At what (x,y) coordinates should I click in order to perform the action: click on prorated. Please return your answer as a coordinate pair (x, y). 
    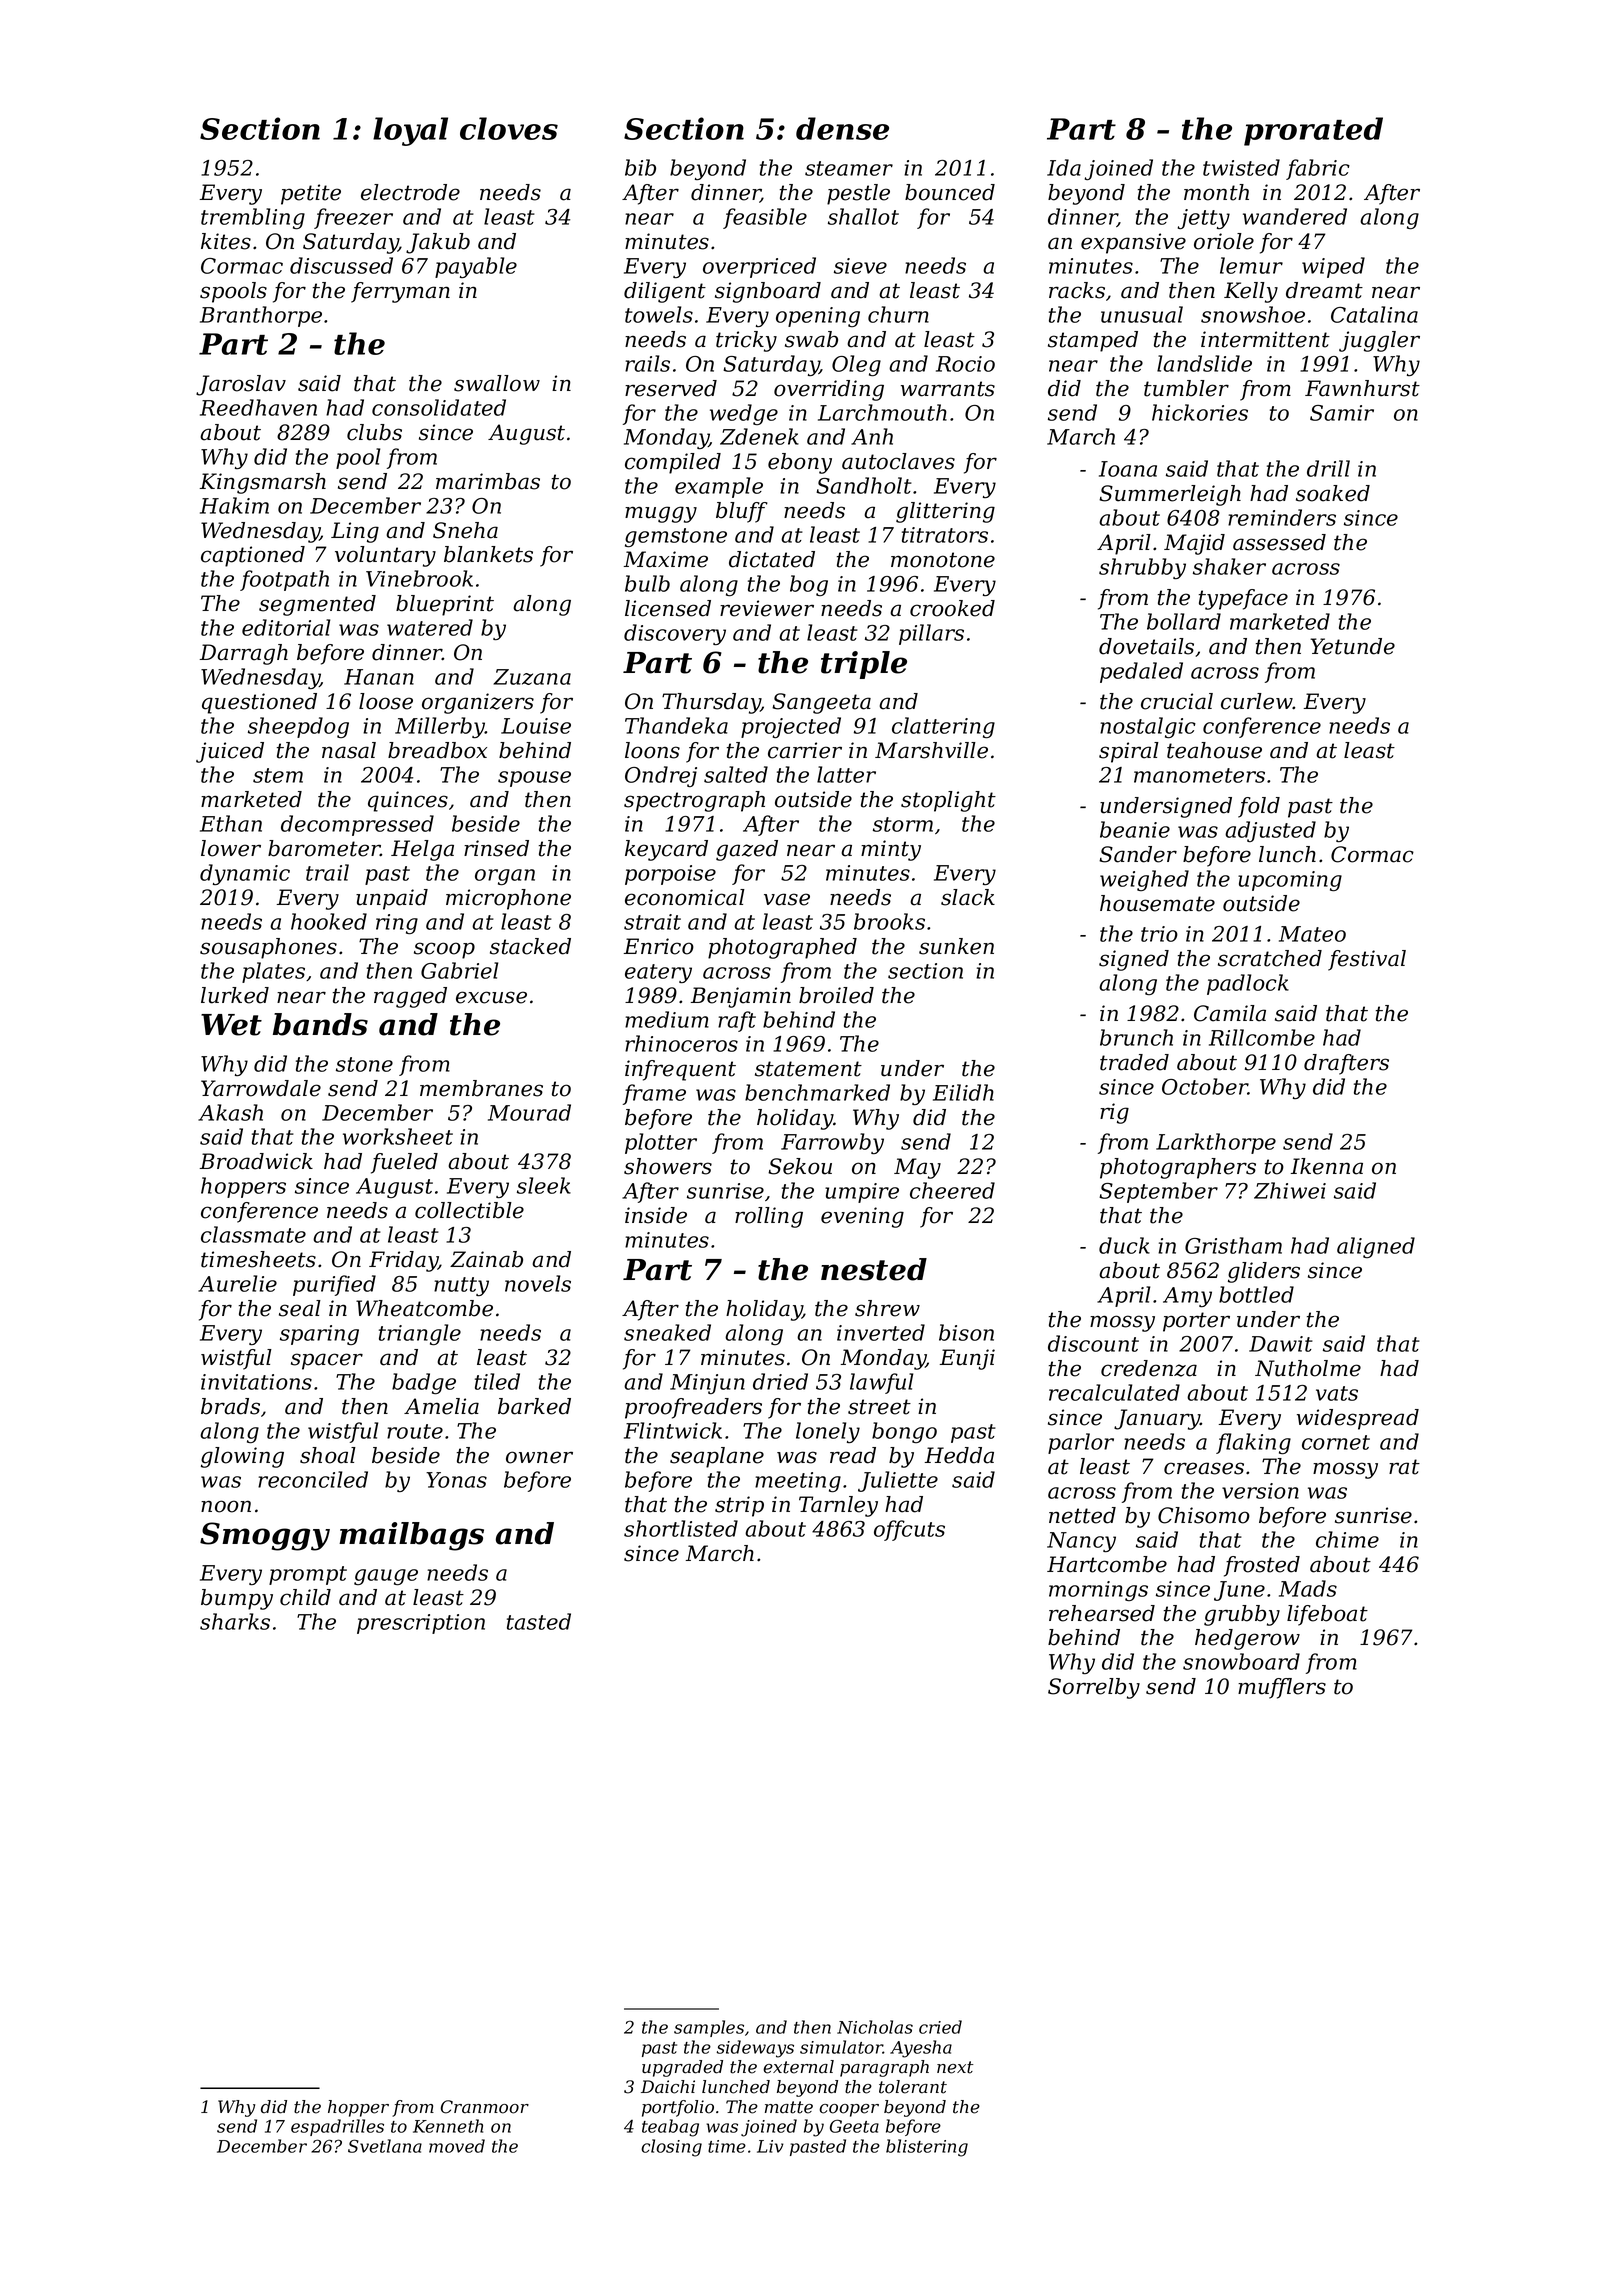
    Looking at the image, I should click on (1313, 131).
